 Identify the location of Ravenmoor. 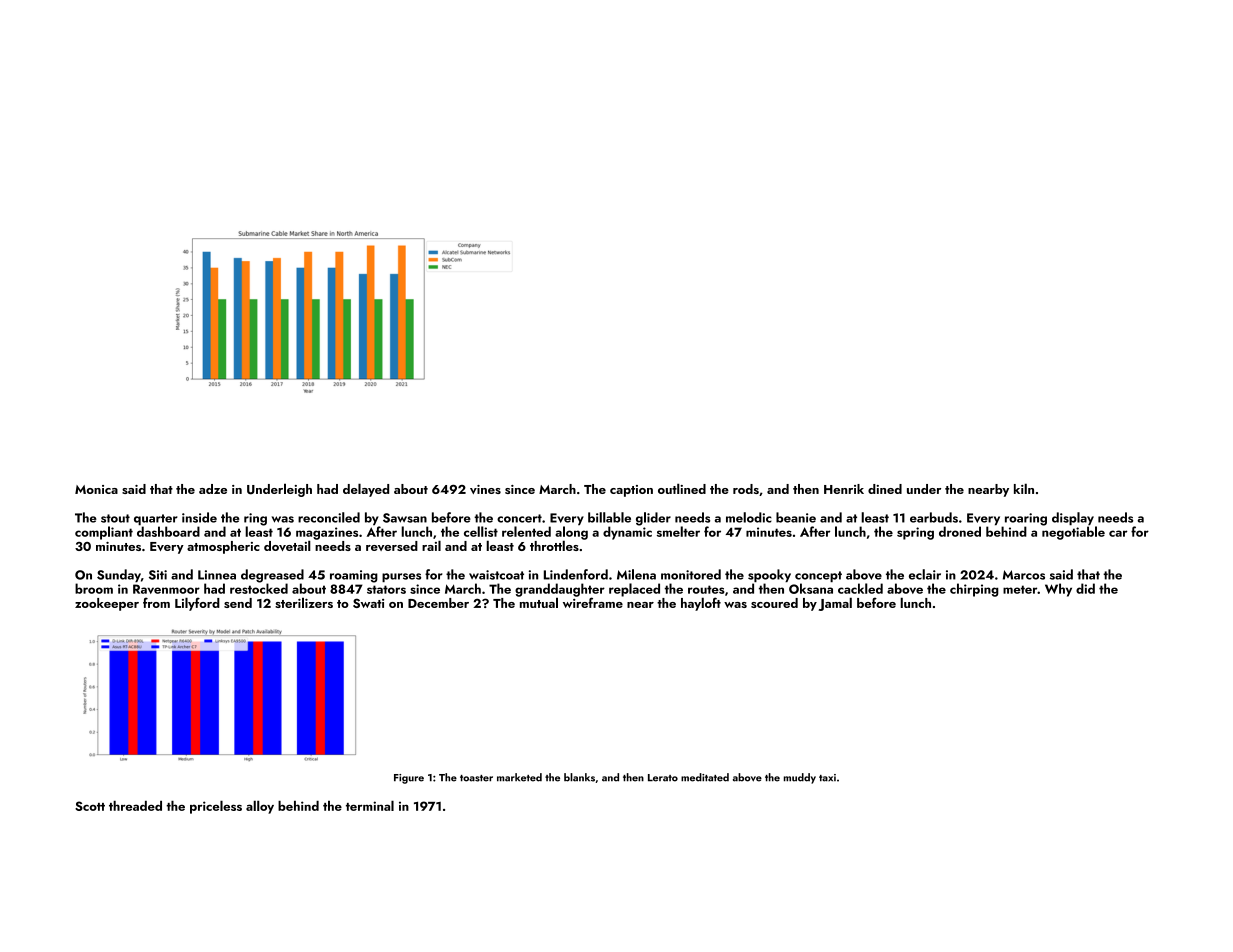
(166, 589).
